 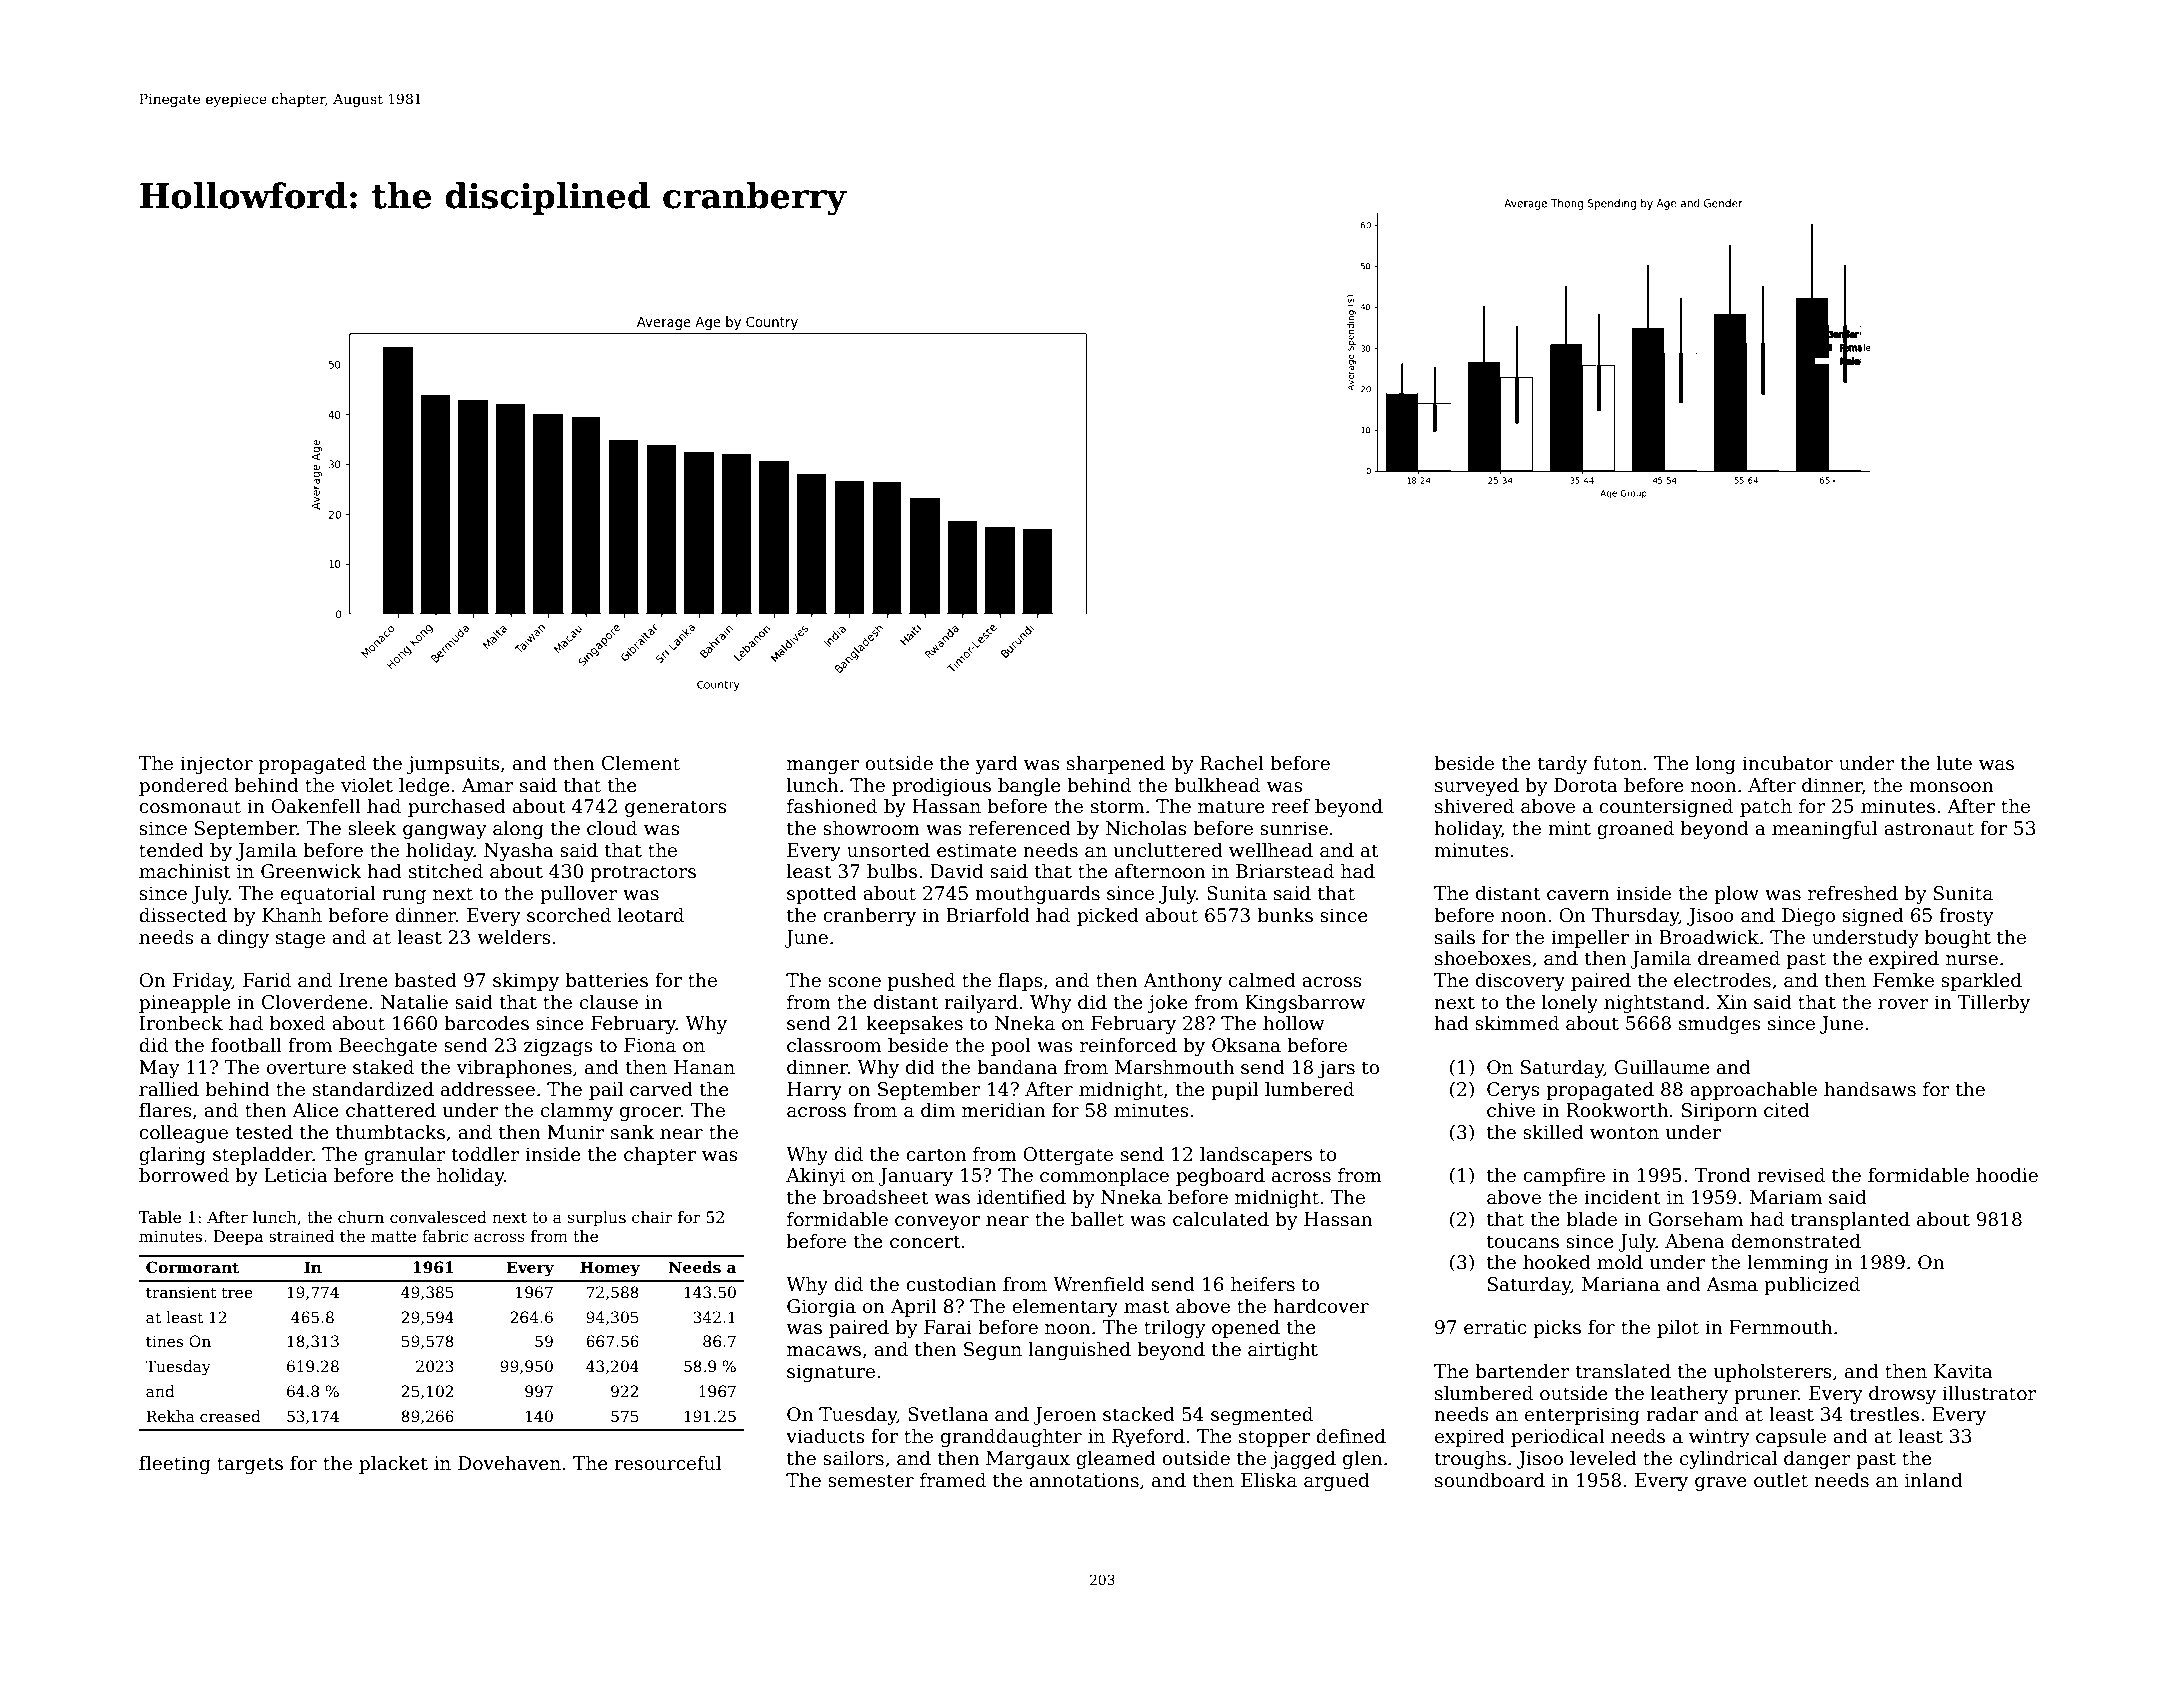 I want to click on keepsakes, so click(x=914, y=1024).
